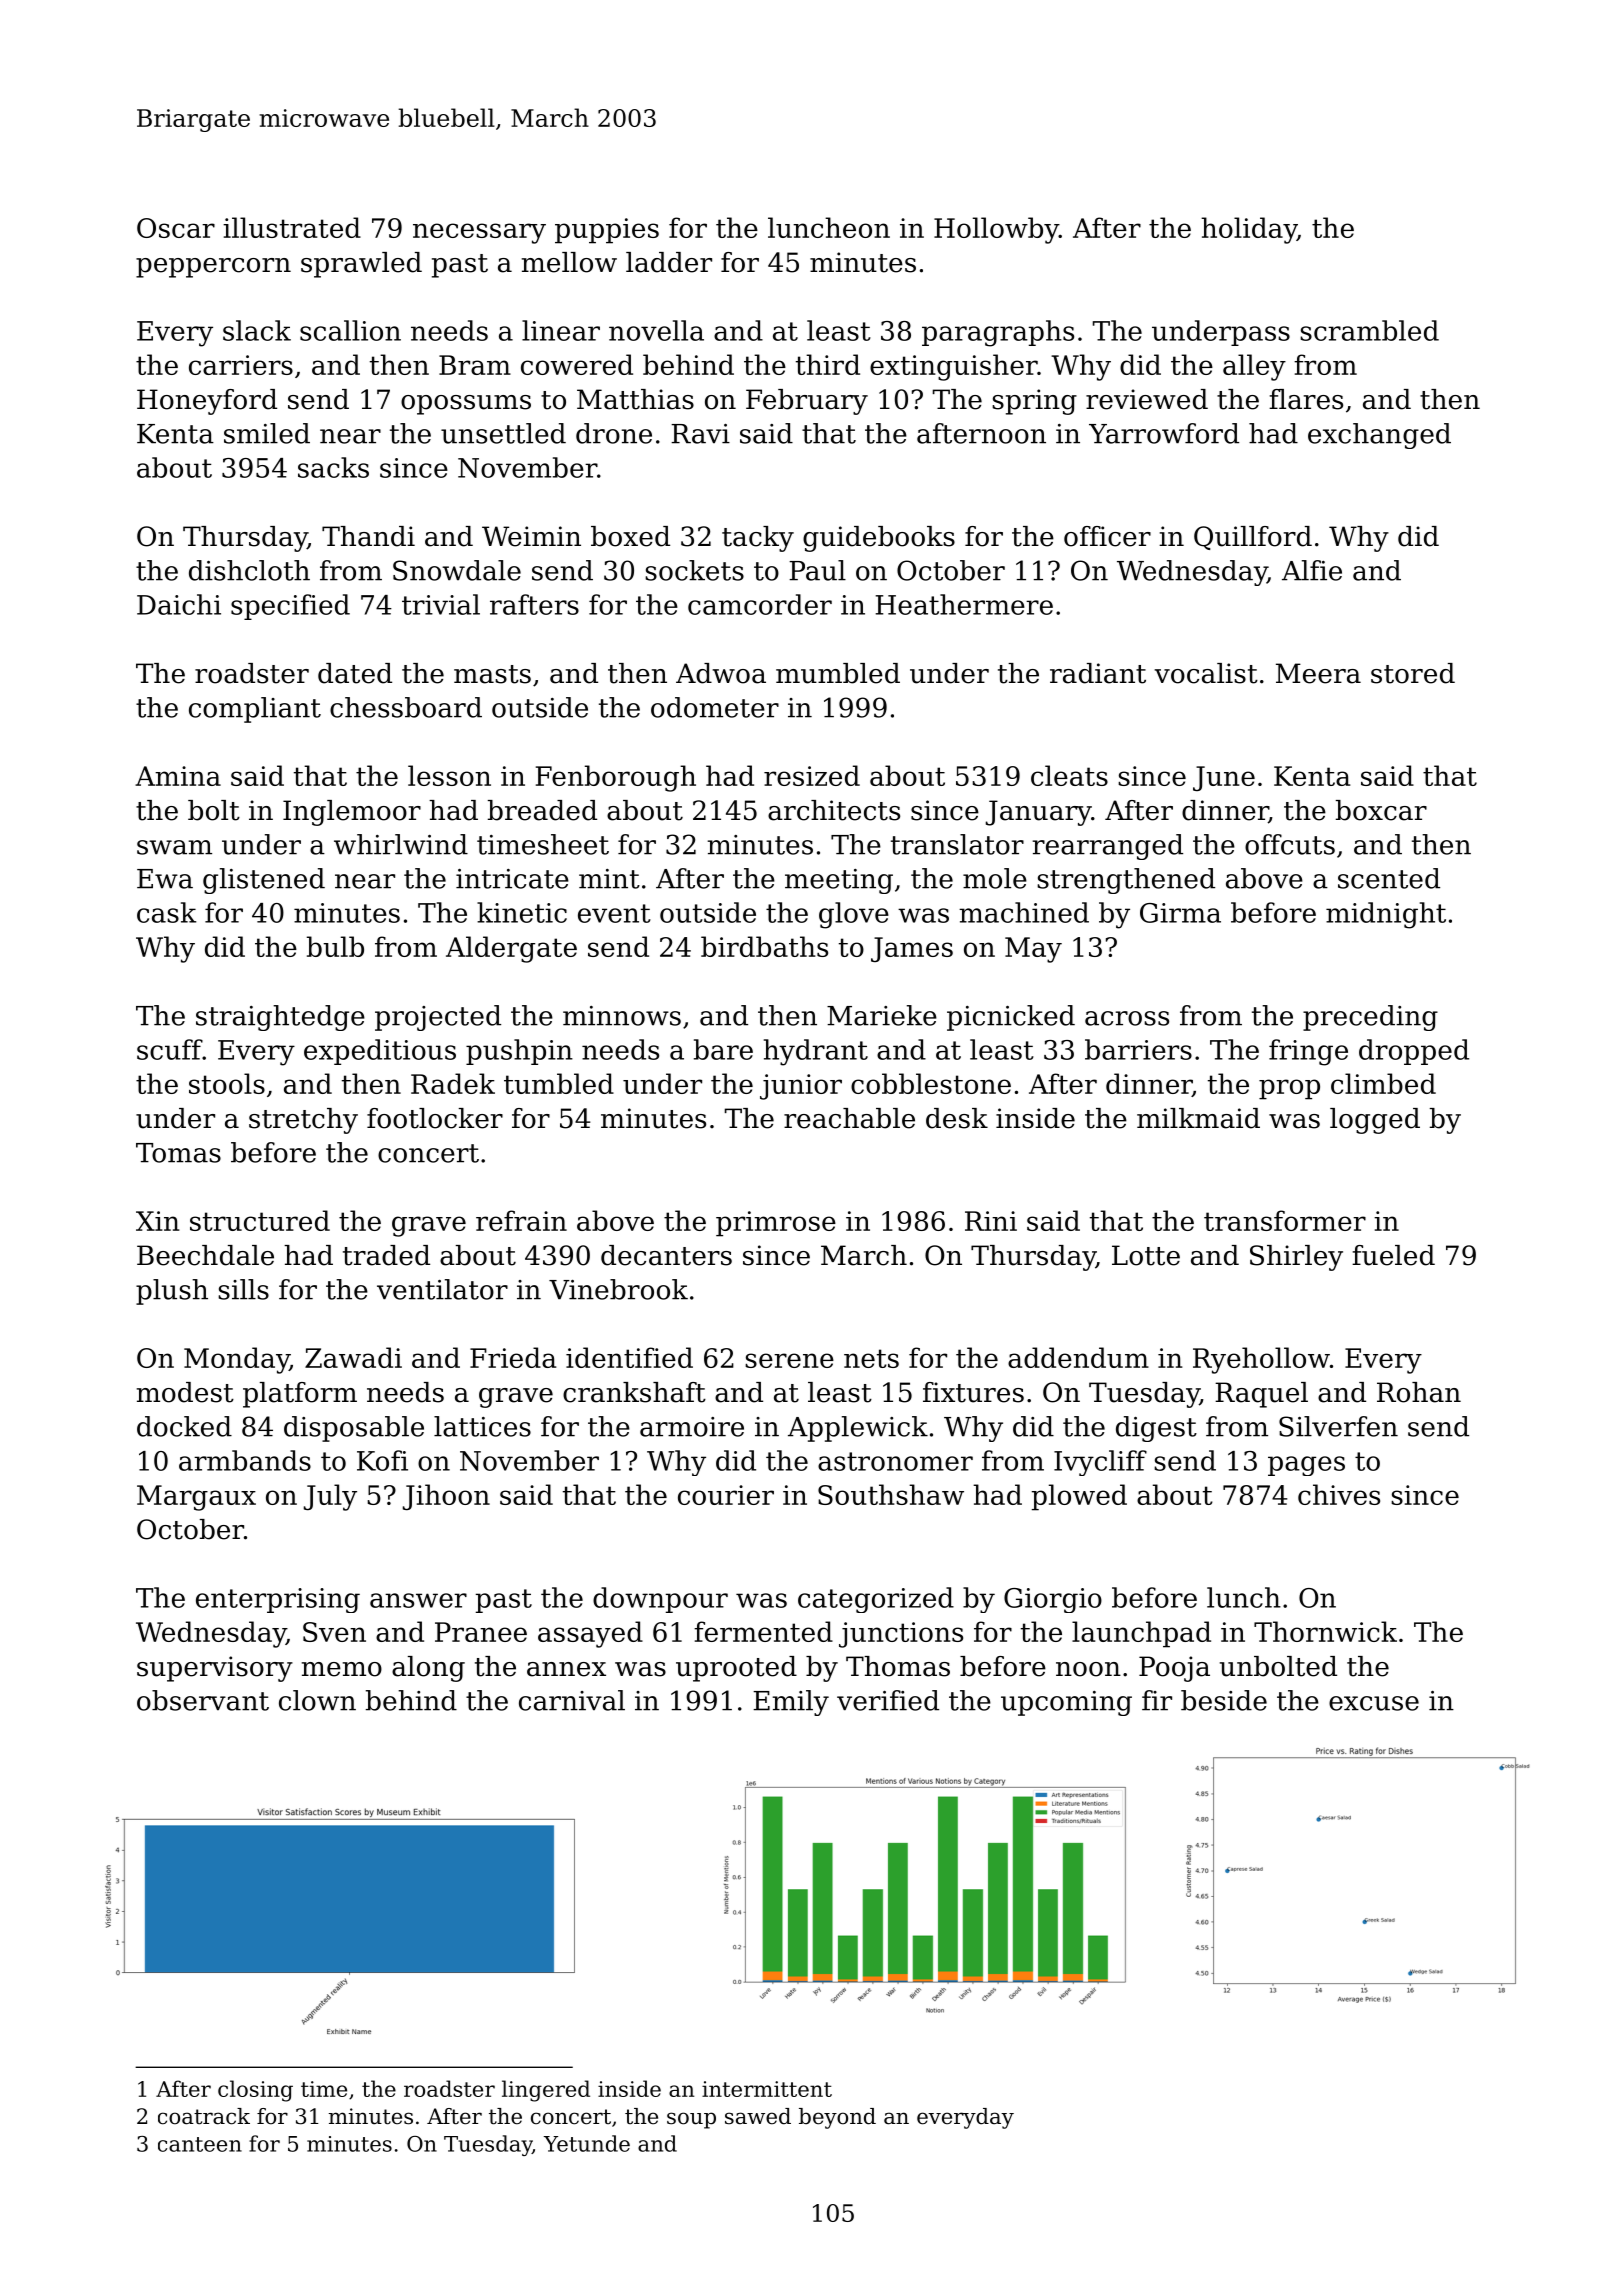 The width and height of the screenshot is (1620, 2292). I want to click on platform, so click(300, 1395).
